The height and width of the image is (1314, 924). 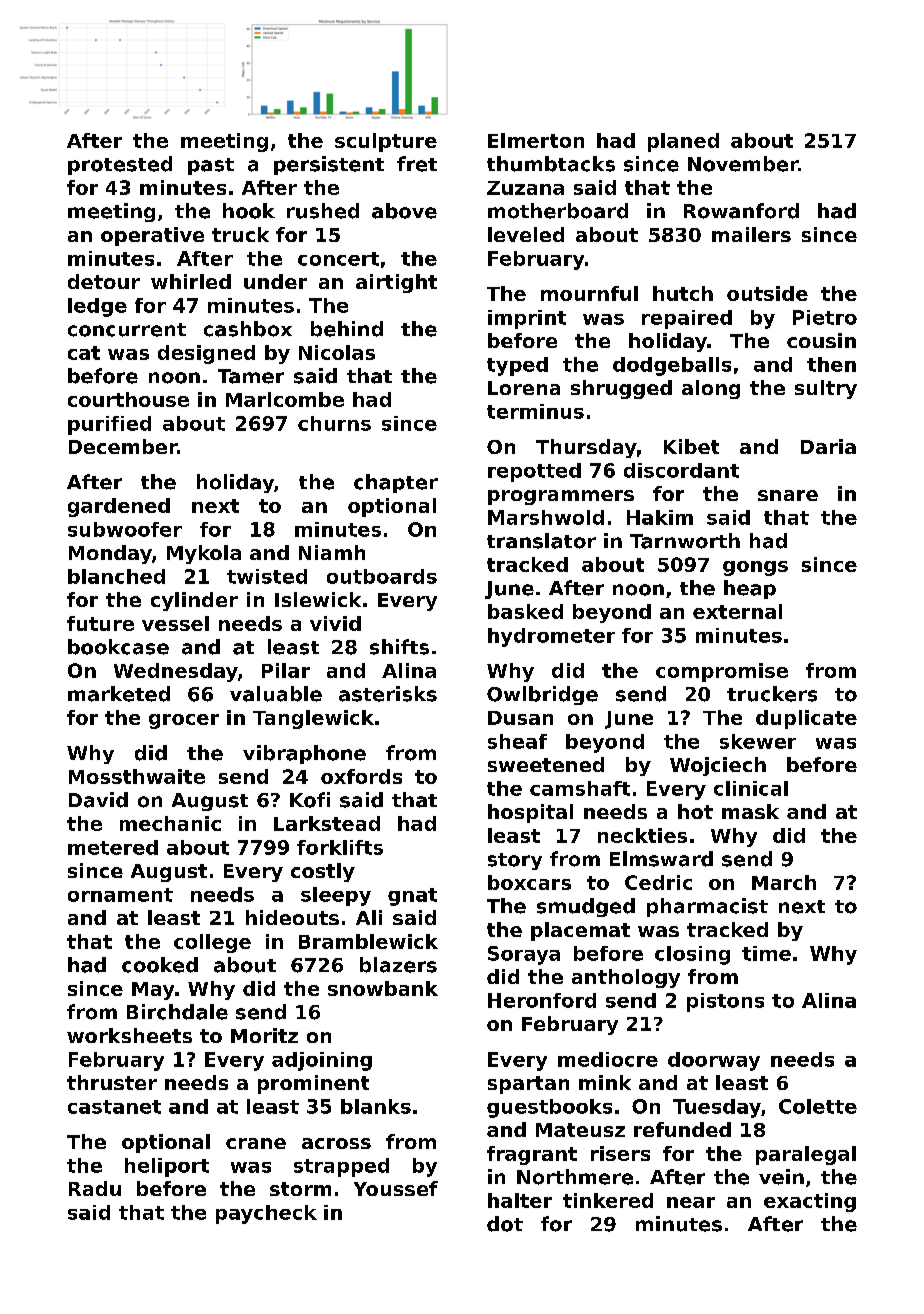 I want to click on Radu, so click(x=95, y=1188).
